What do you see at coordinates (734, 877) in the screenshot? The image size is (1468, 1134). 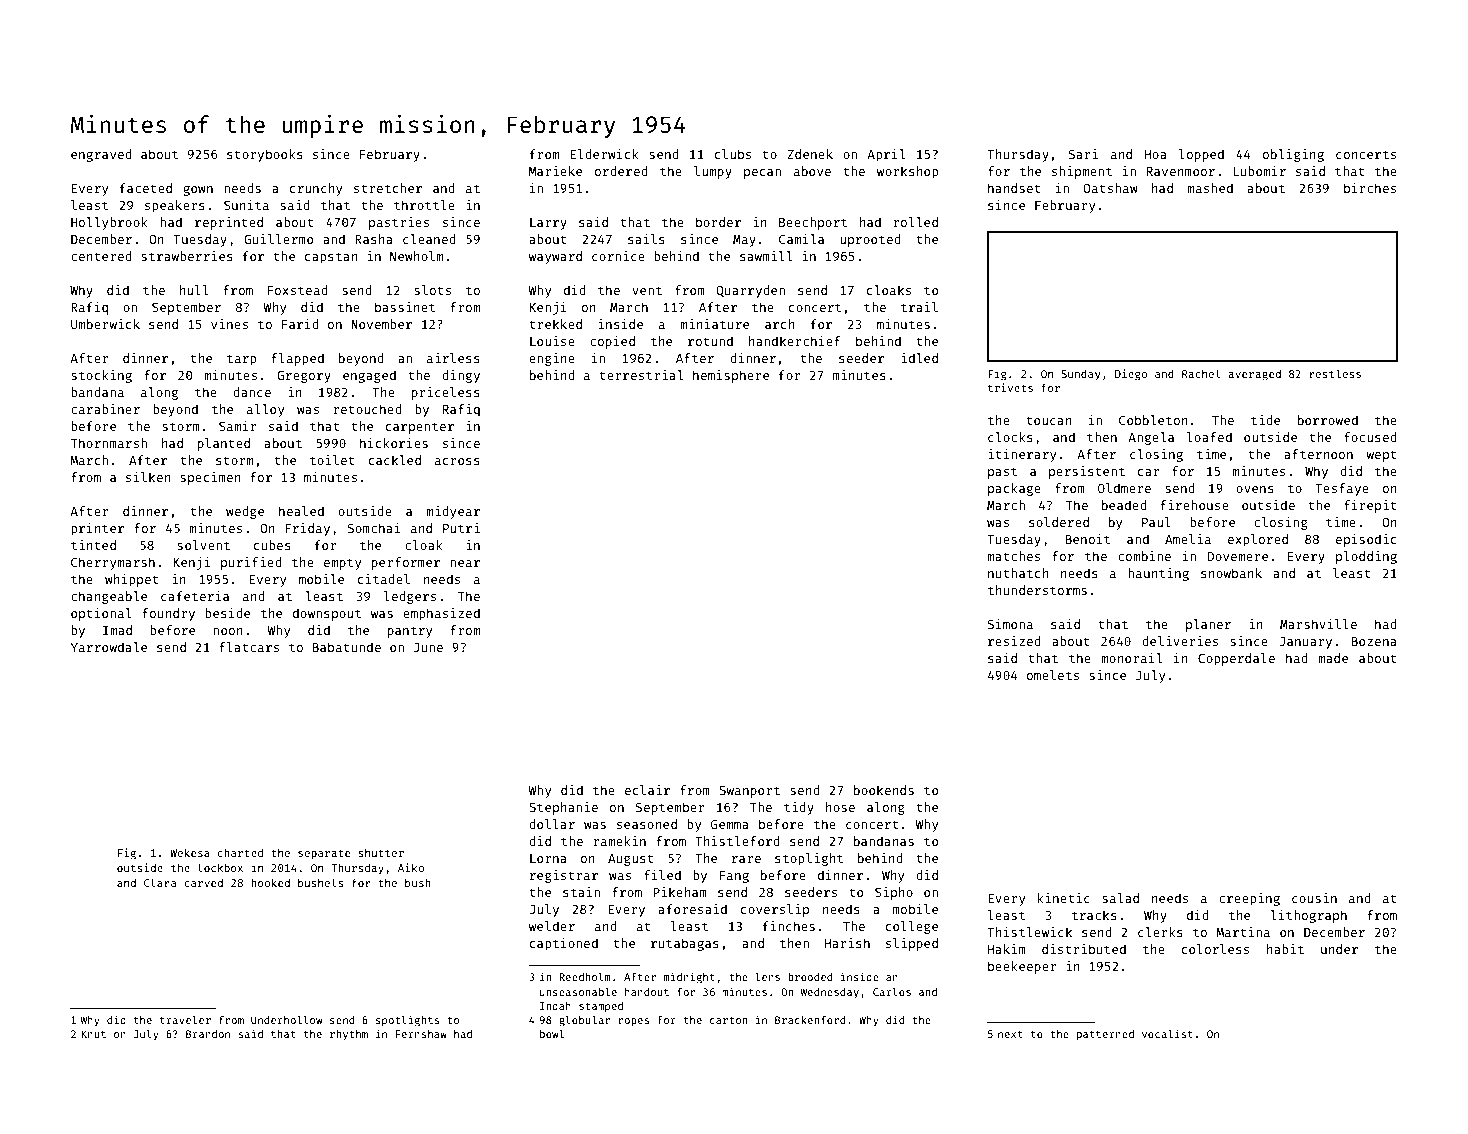 I see `Fang` at bounding box center [734, 877].
